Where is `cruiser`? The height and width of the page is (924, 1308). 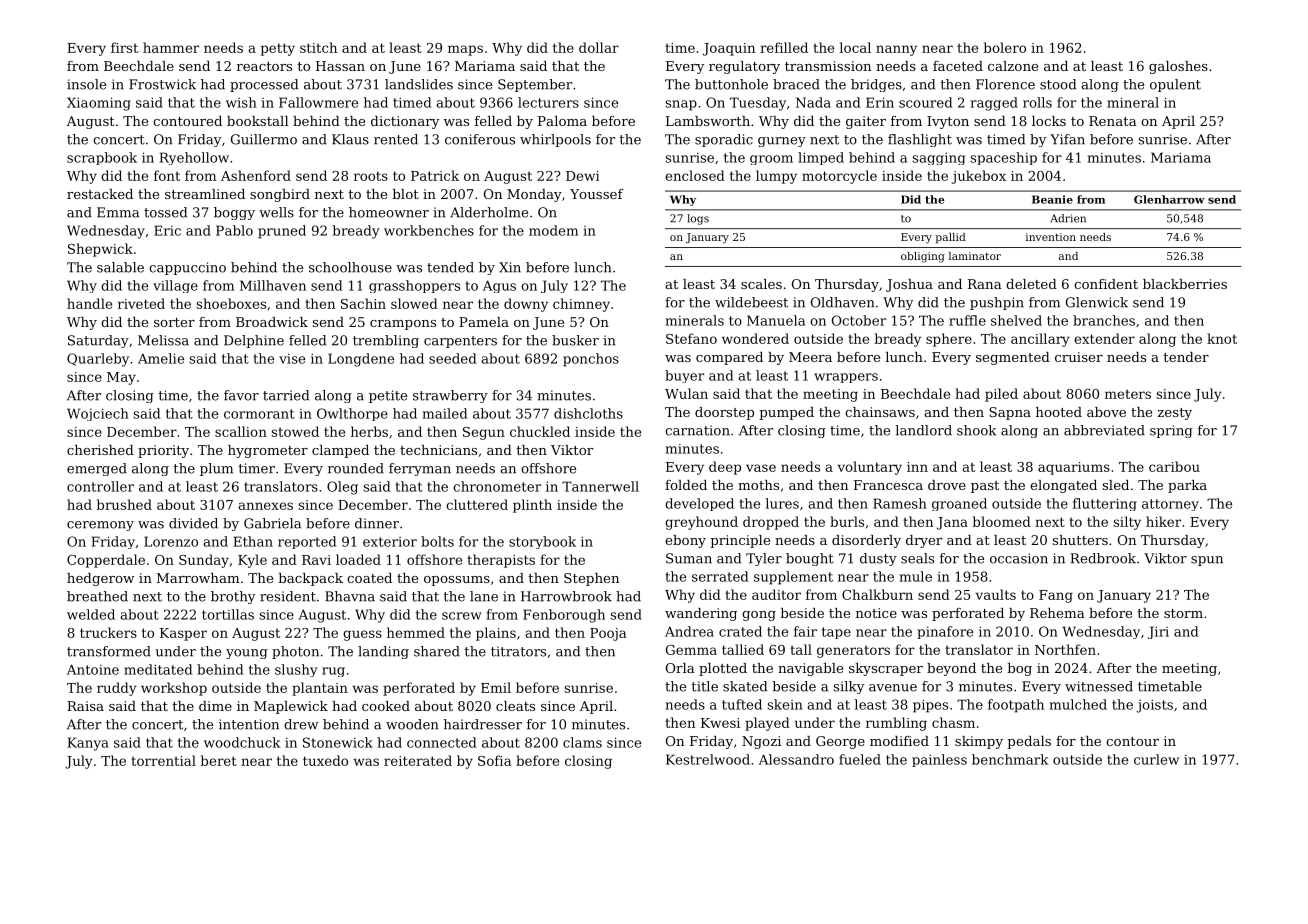
cruiser is located at coordinates (1079, 357).
